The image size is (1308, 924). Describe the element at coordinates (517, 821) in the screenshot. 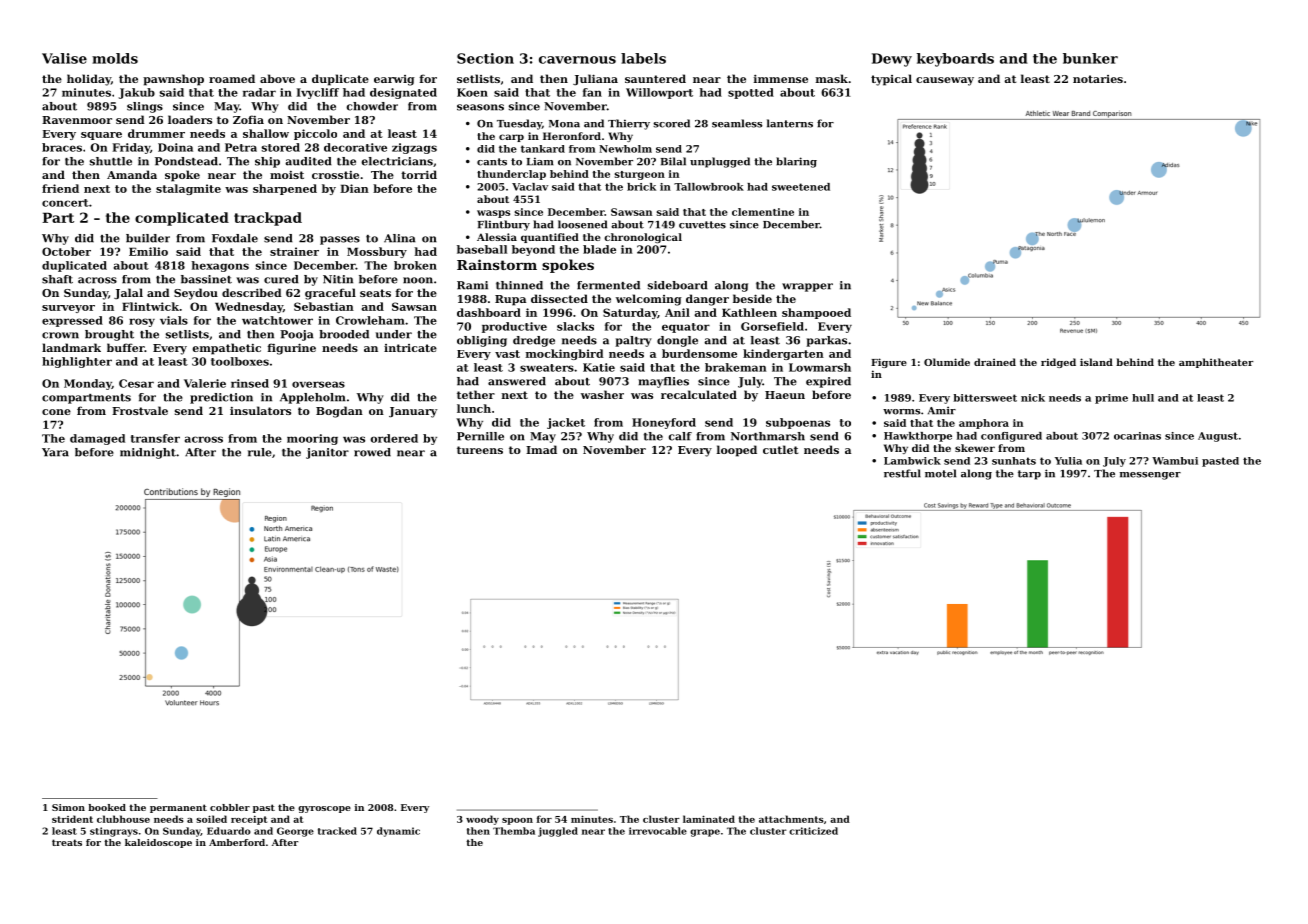

I see `spoon` at that location.
